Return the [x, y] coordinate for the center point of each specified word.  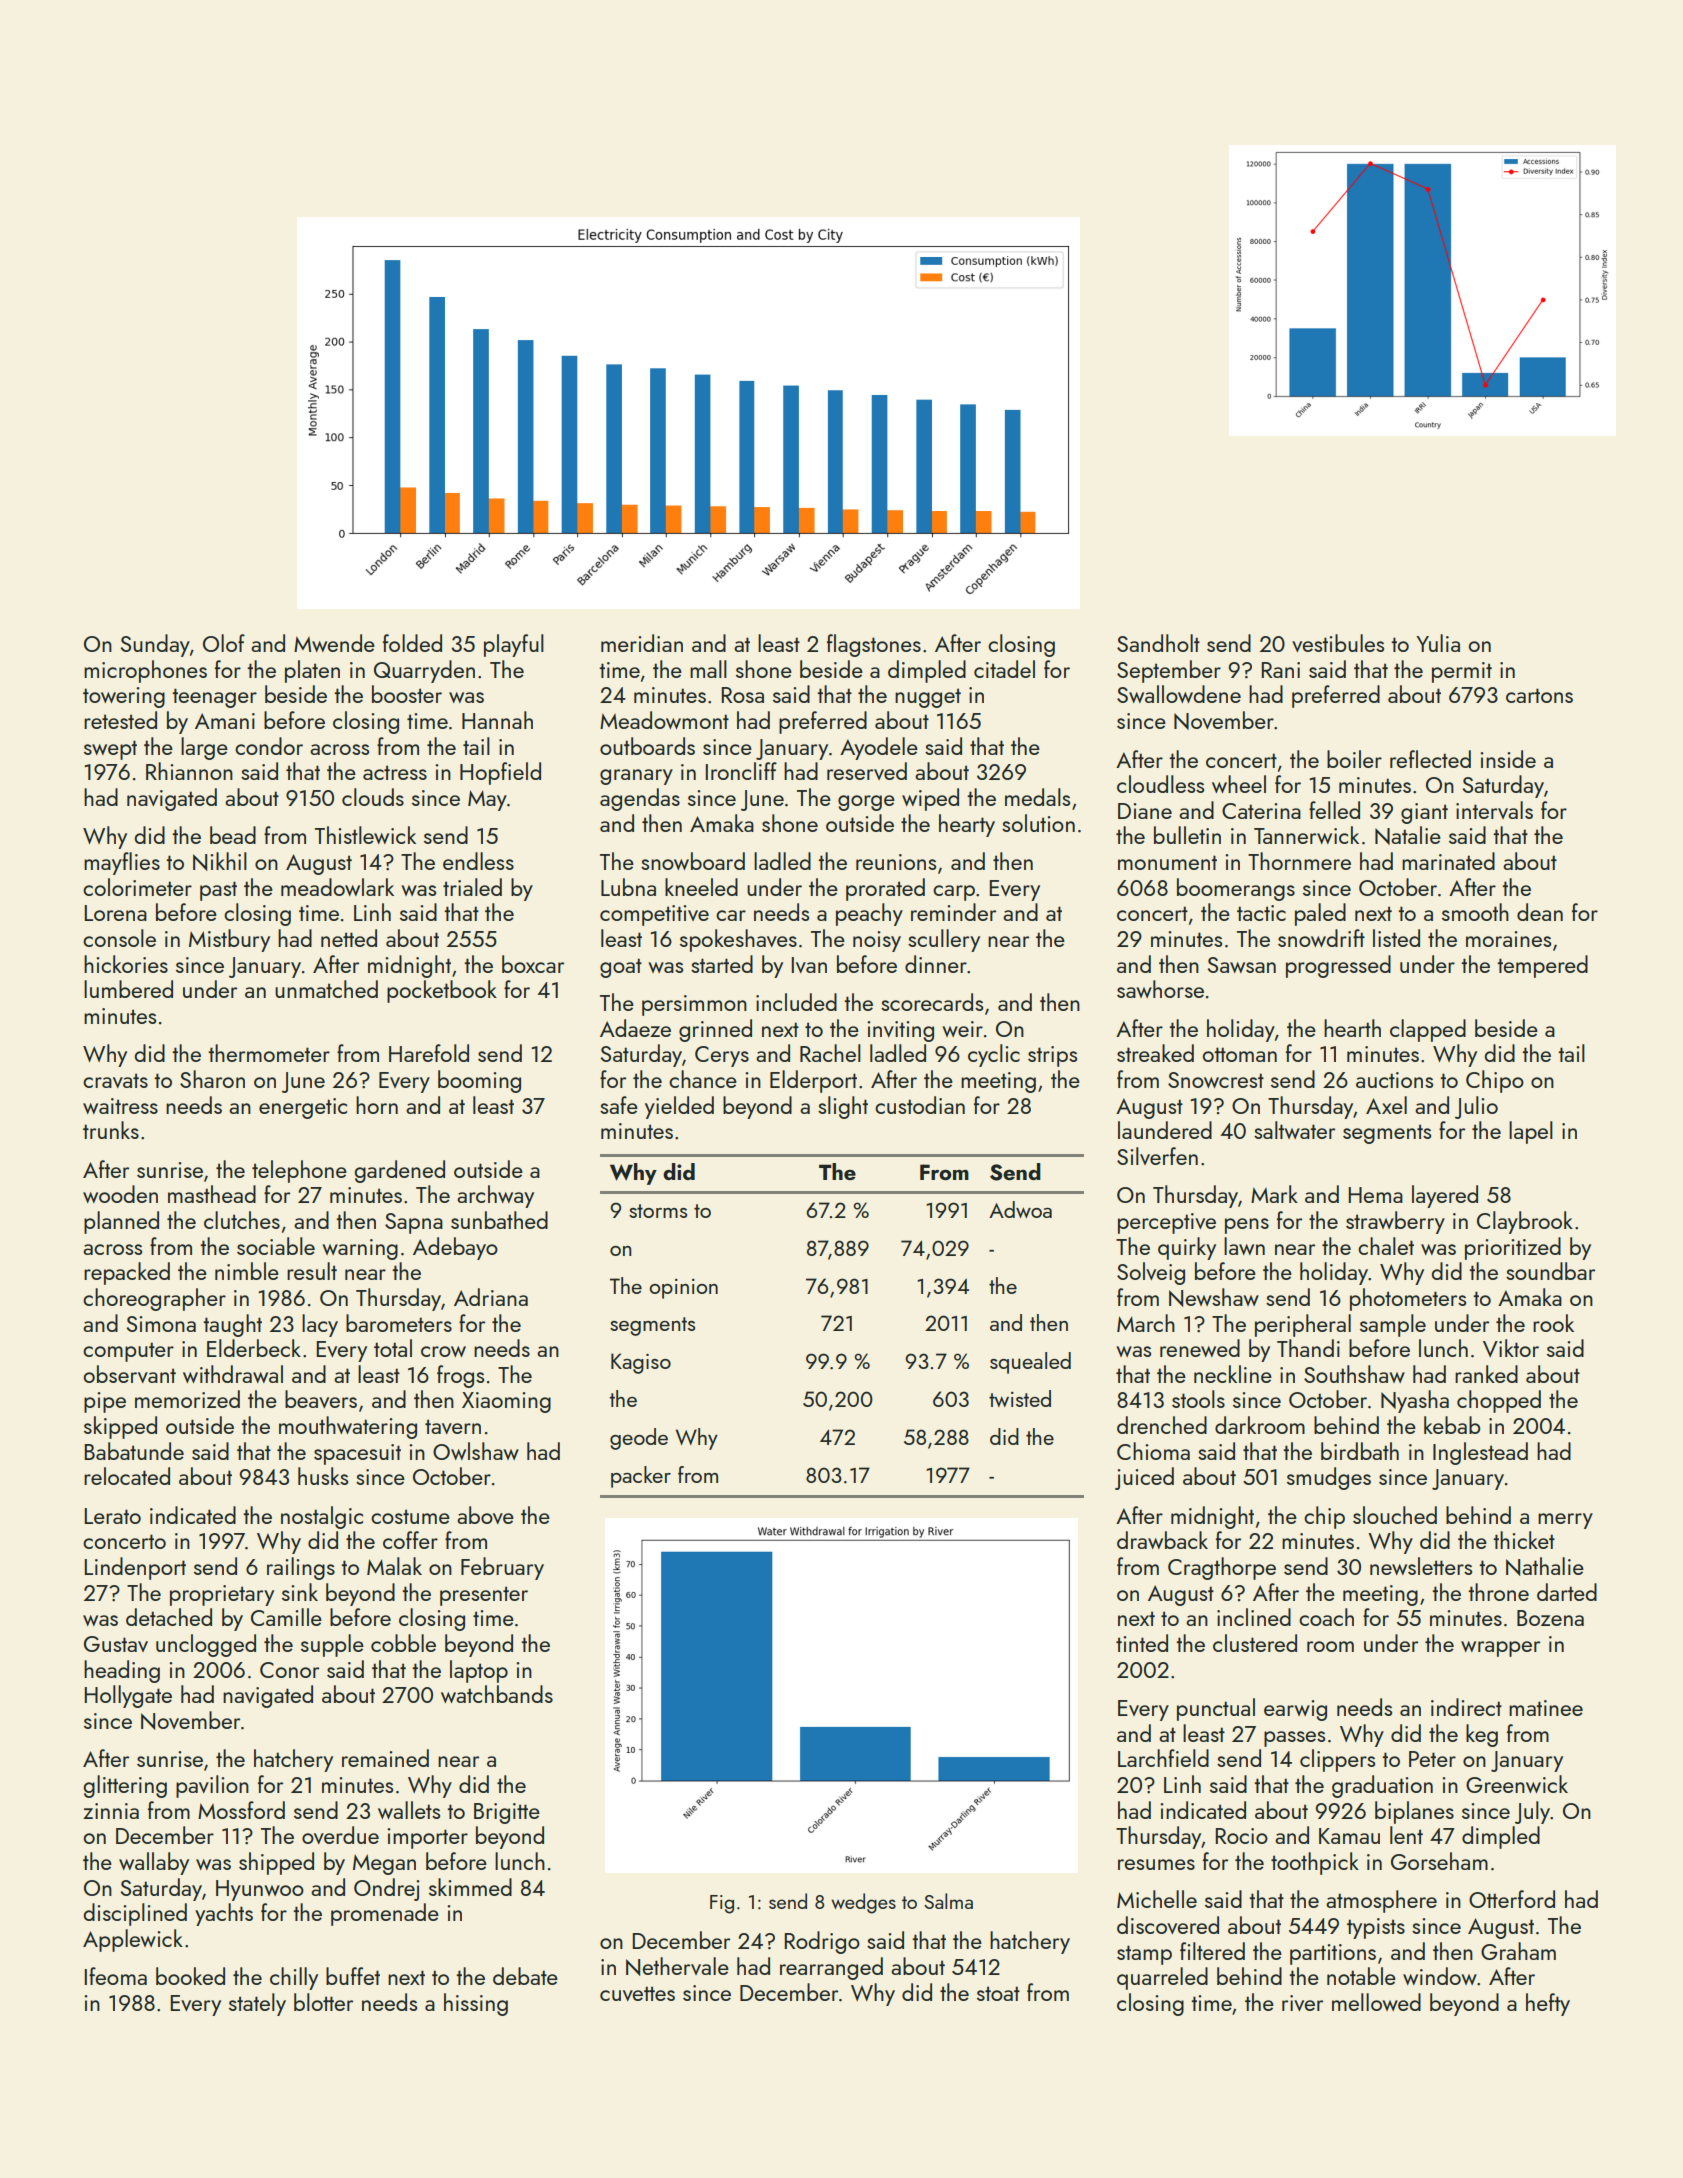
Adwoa [1020, 1209]
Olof [224, 643]
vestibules [1338, 643]
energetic [303, 1108]
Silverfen [1157, 1156]
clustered [1255, 1643]
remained [385, 1758]
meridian [642, 643]
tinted [1142, 1643]
